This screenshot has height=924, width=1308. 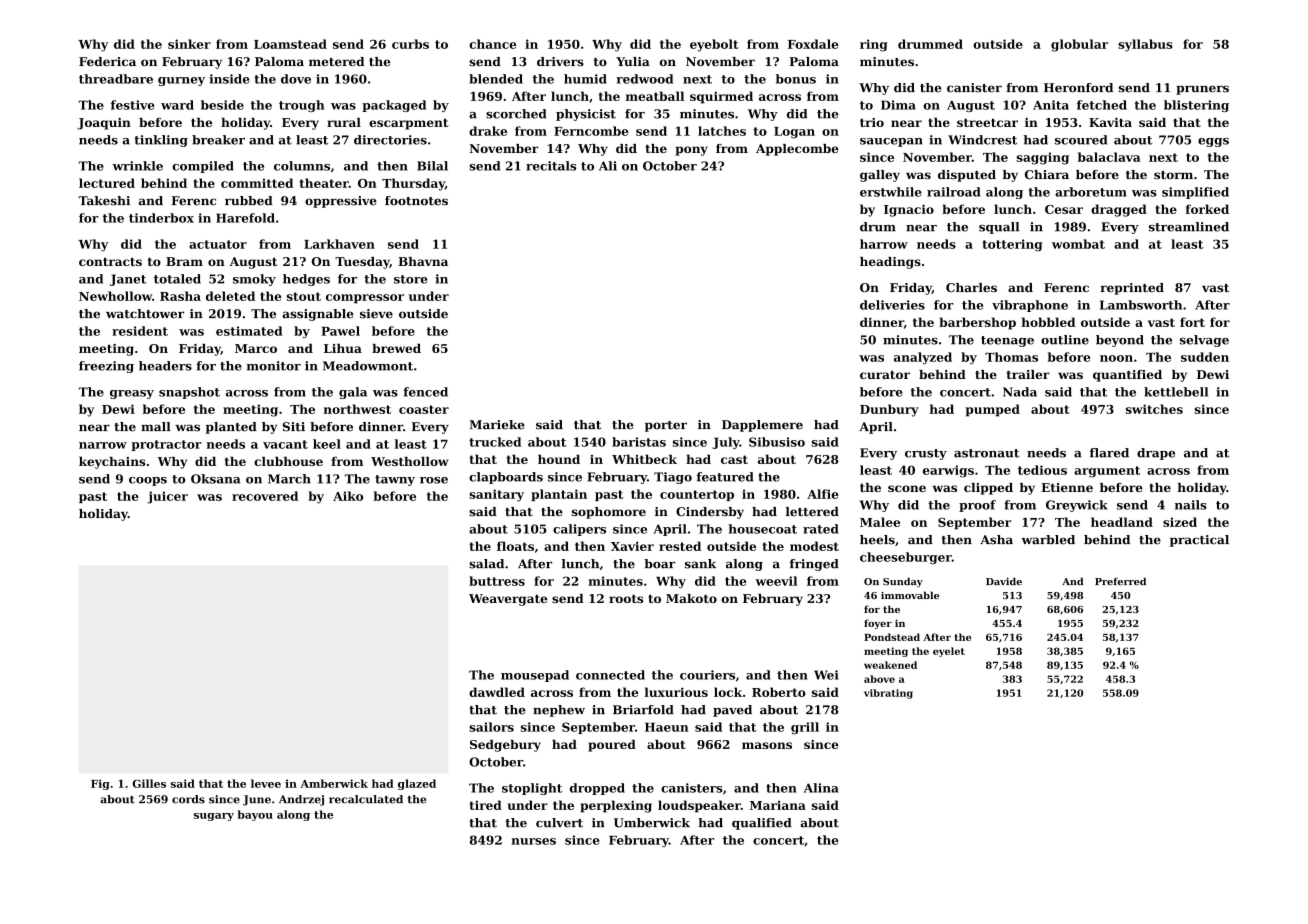 I want to click on Kavita, so click(x=1110, y=122).
